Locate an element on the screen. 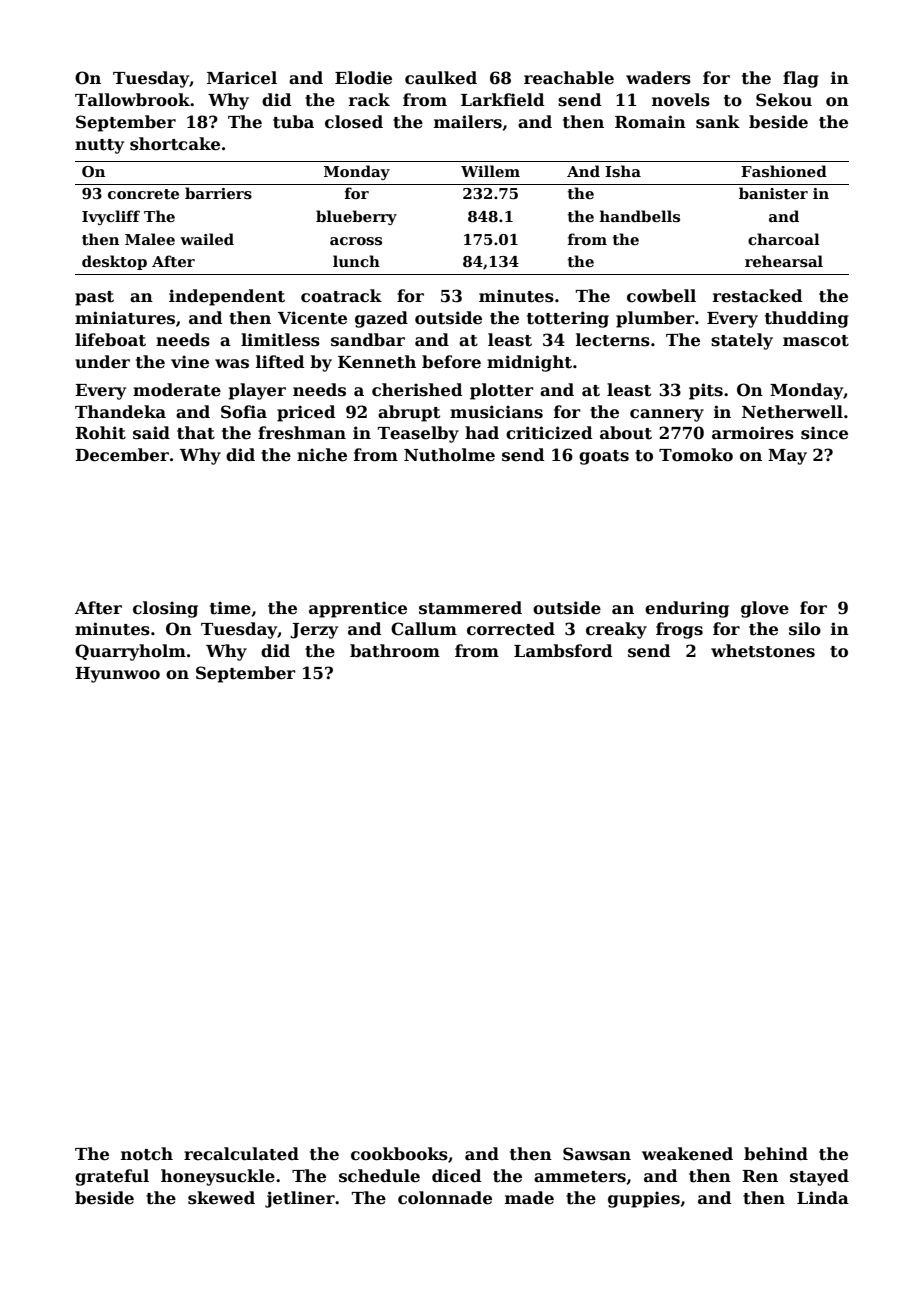  Willem is located at coordinates (490, 171).
